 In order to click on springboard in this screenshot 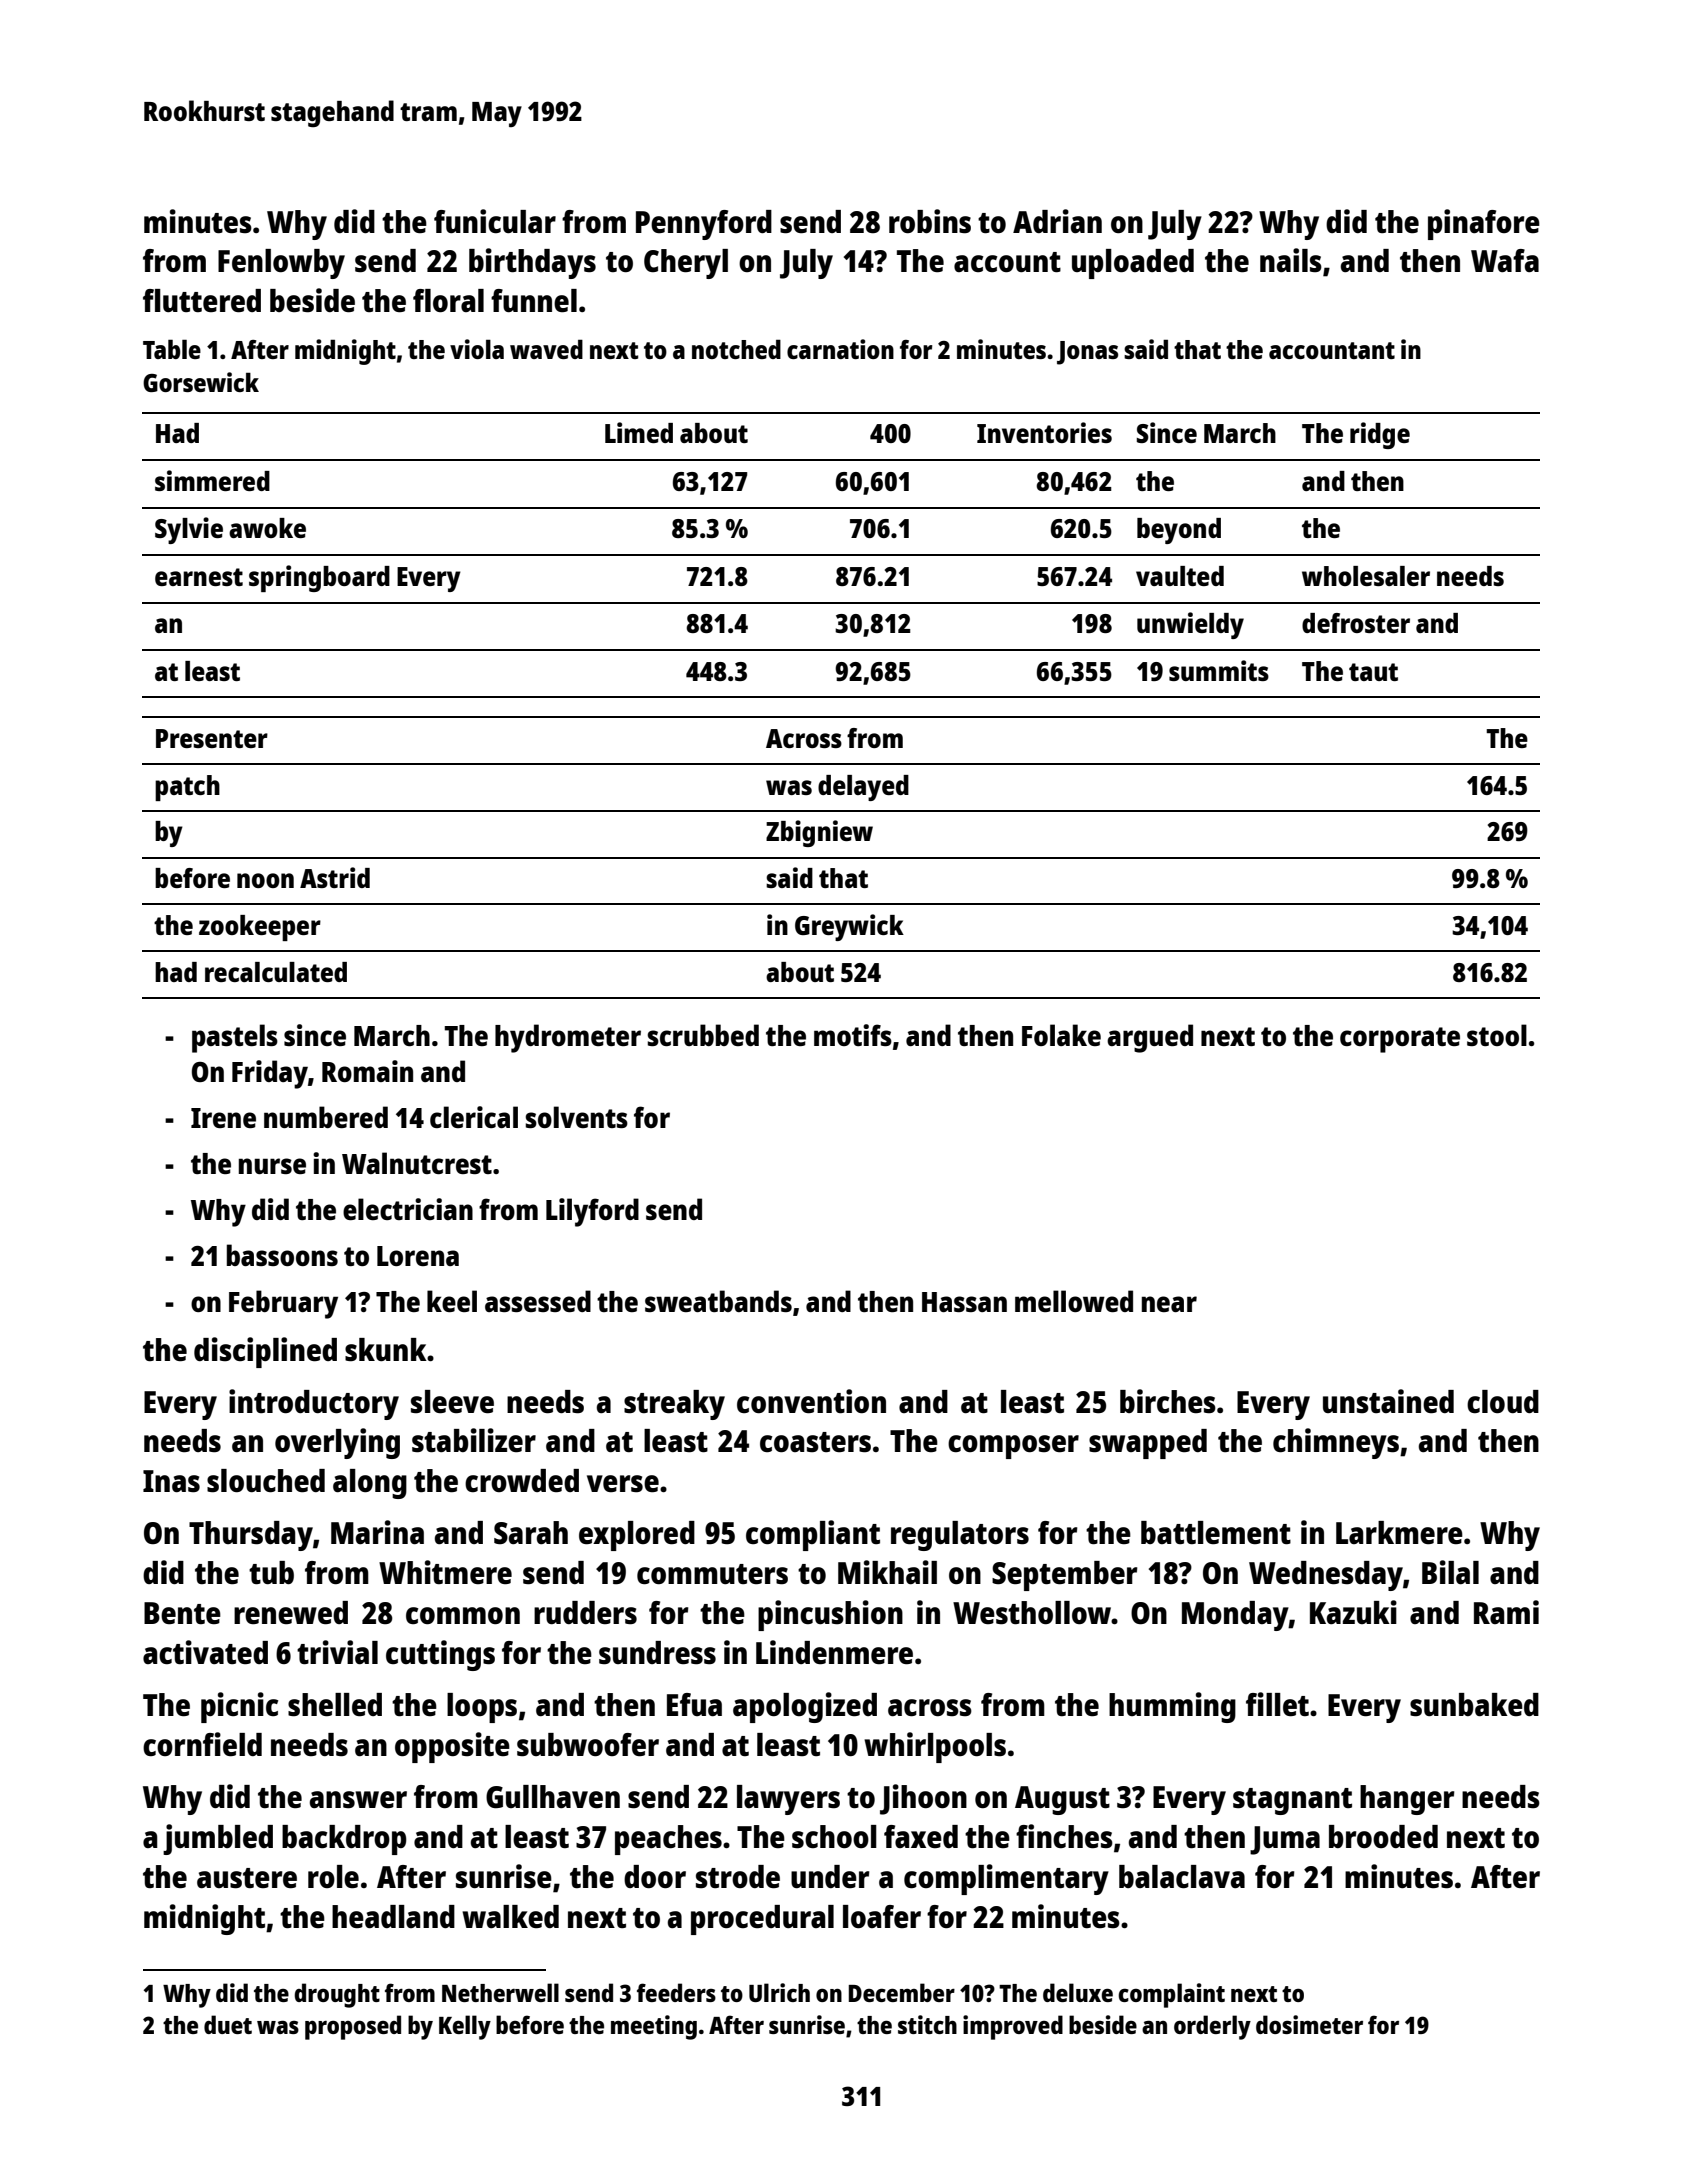, I will do `click(319, 578)`.
